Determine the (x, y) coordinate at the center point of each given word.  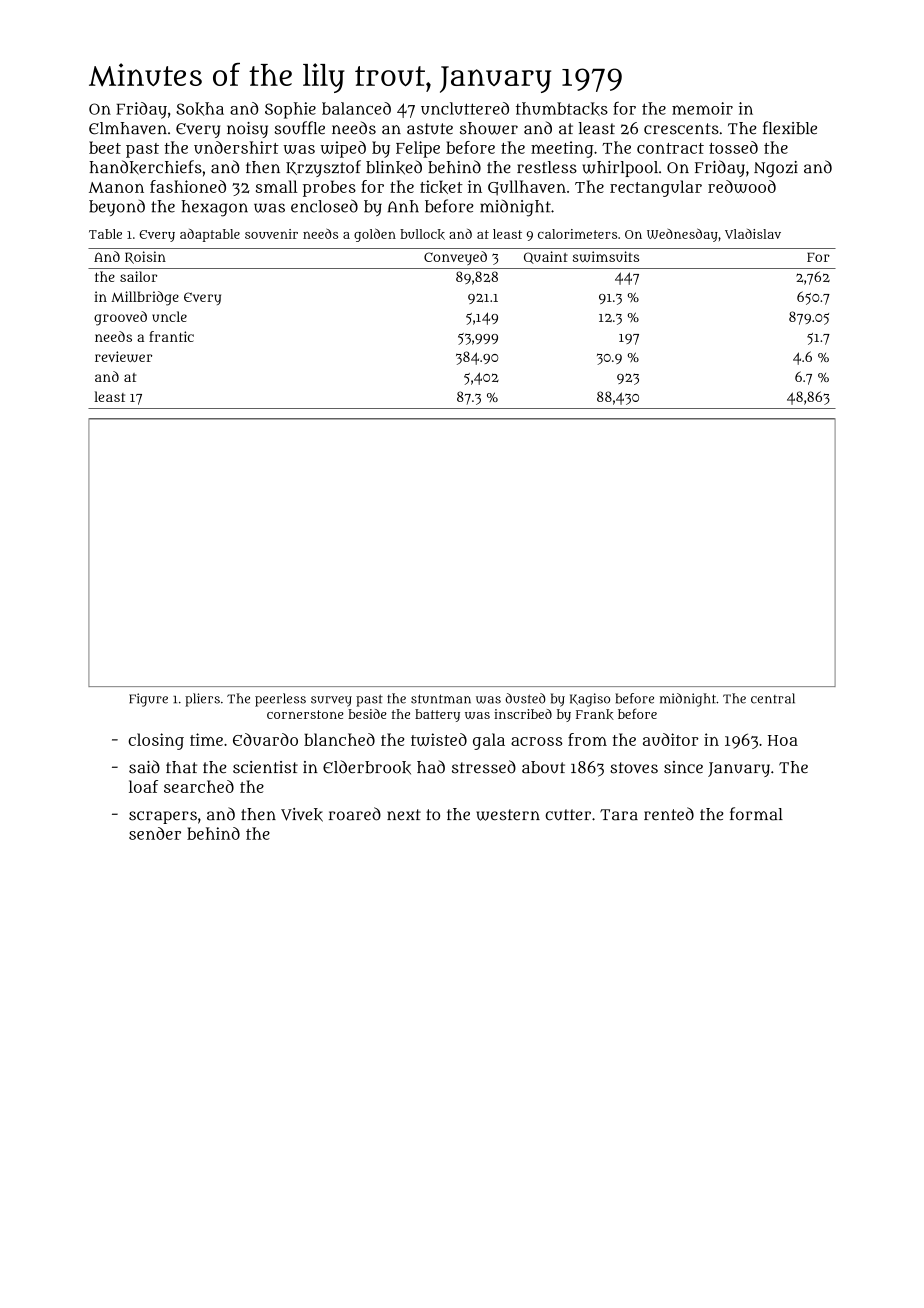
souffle (299, 128)
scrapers (163, 817)
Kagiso (590, 700)
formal (756, 814)
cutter (568, 815)
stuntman (441, 699)
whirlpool (620, 169)
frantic (171, 336)
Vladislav (753, 234)
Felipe (418, 149)
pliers (202, 700)
